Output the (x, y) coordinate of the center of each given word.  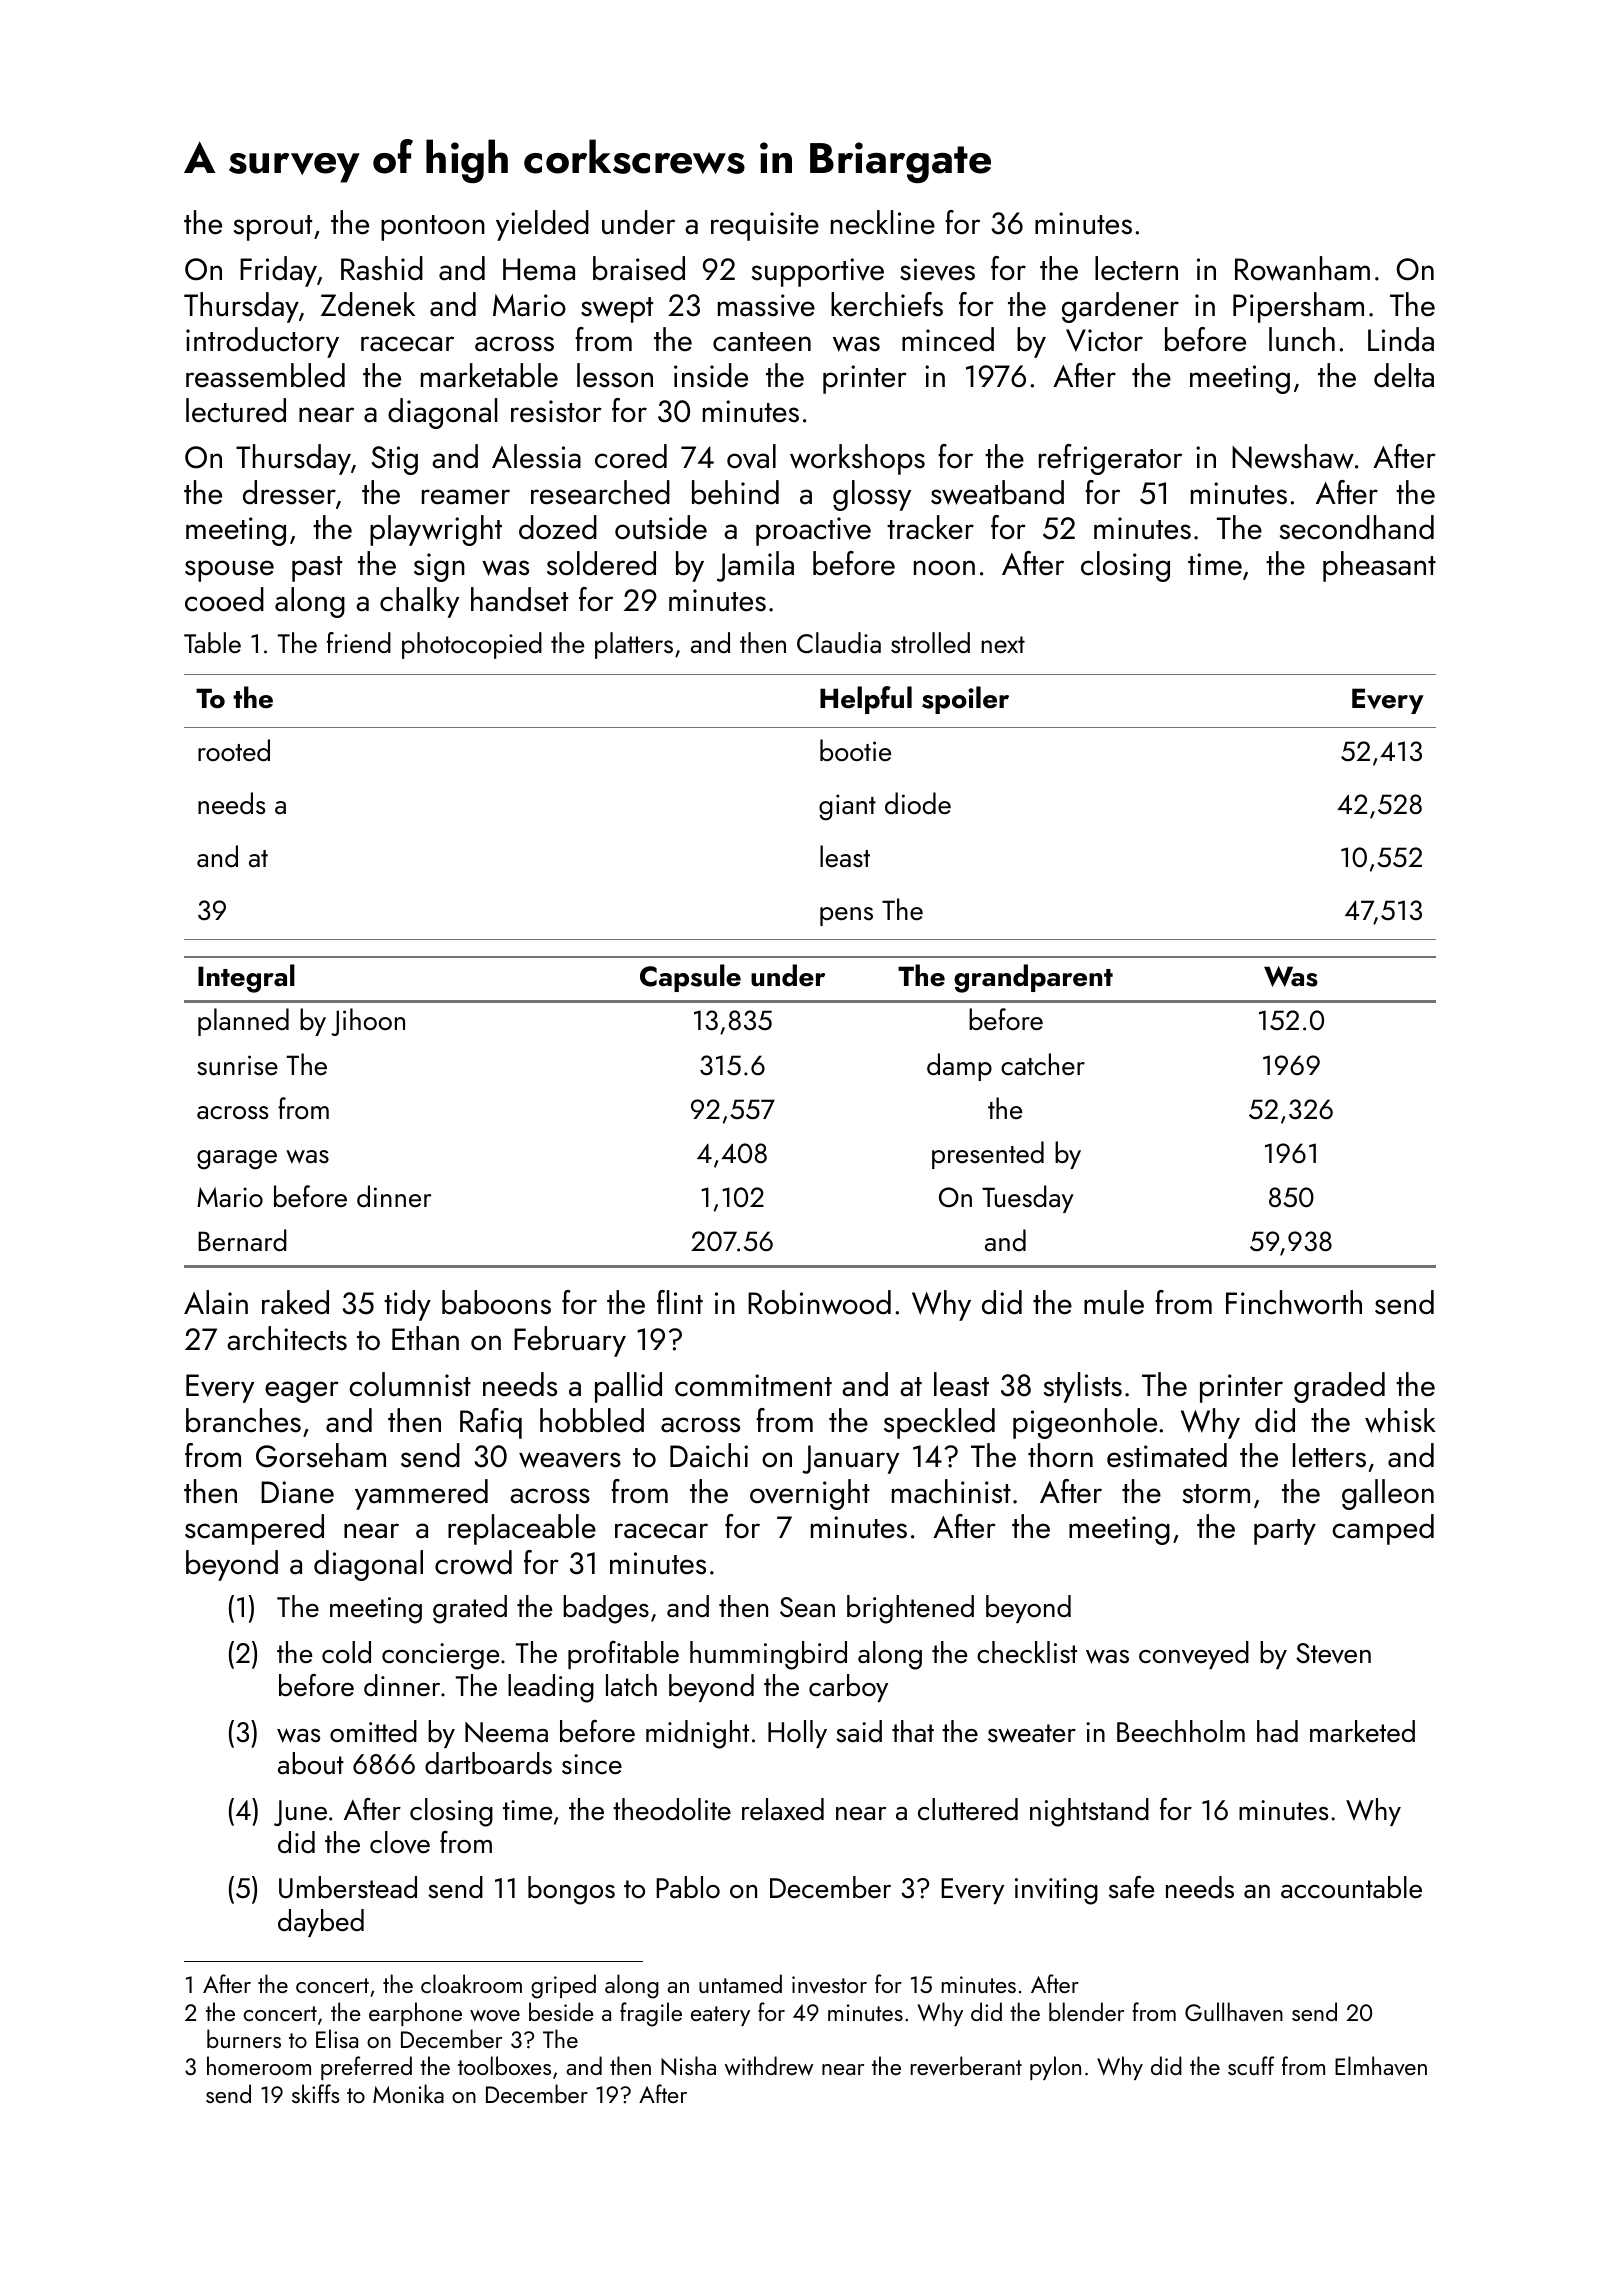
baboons (496, 1302)
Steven (1333, 1653)
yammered (421, 1494)
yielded (542, 225)
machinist (951, 1491)
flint (680, 1302)
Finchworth (1294, 1302)
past (317, 569)
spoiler (965, 700)
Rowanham (1302, 268)
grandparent (1033, 978)
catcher (1043, 1064)
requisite (765, 226)
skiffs (315, 2093)
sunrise (237, 1065)
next (1003, 644)
